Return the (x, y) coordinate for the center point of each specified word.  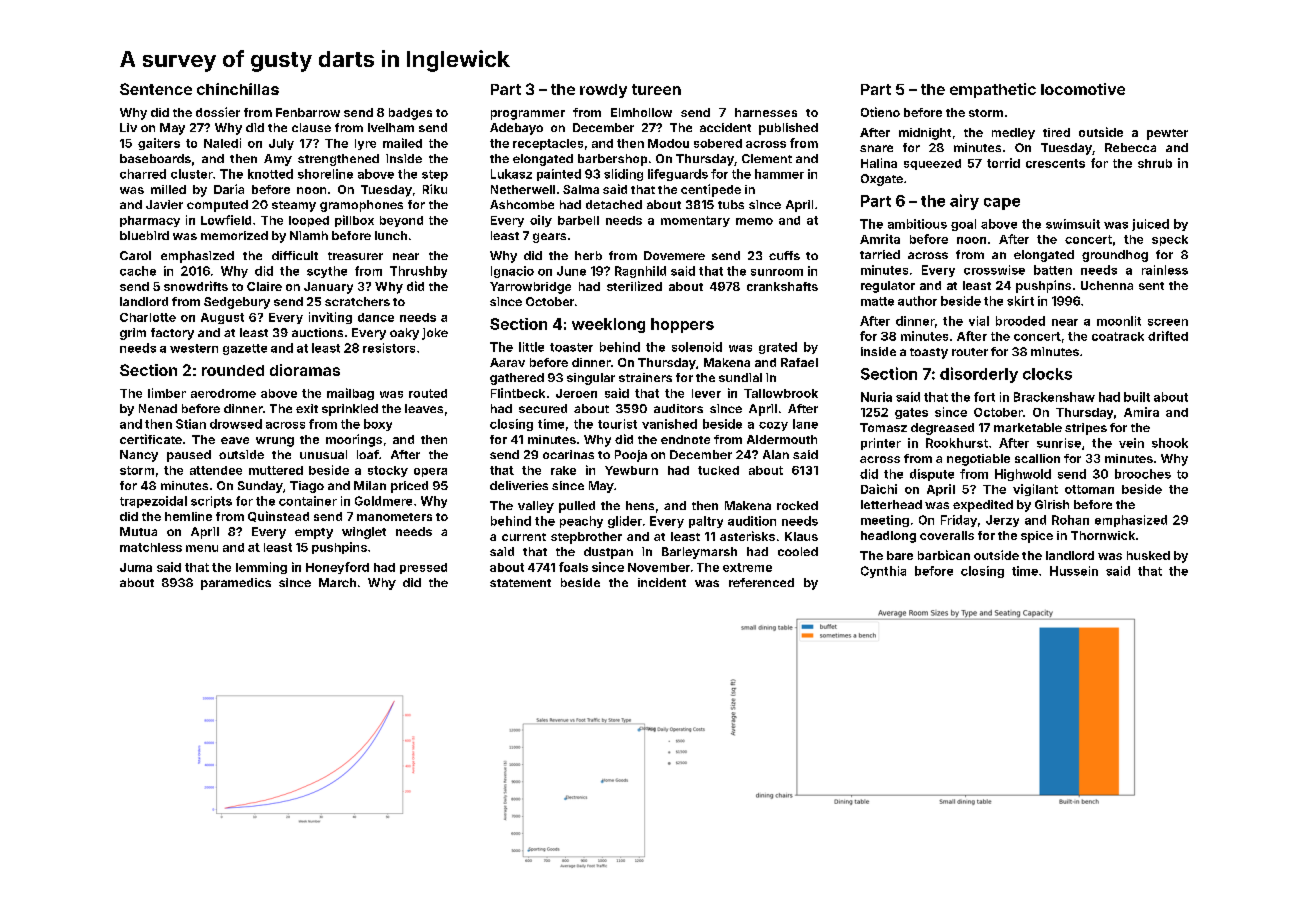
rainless (1165, 270)
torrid (1003, 163)
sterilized (634, 286)
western (194, 348)
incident (662, 582)
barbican (944, 555)
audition (752, 521)
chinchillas (238, 89)
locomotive (1083, 89)
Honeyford (337, 568)
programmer (528, 115)
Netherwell (523, 189)
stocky (388, 471)
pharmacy (150, 221)
